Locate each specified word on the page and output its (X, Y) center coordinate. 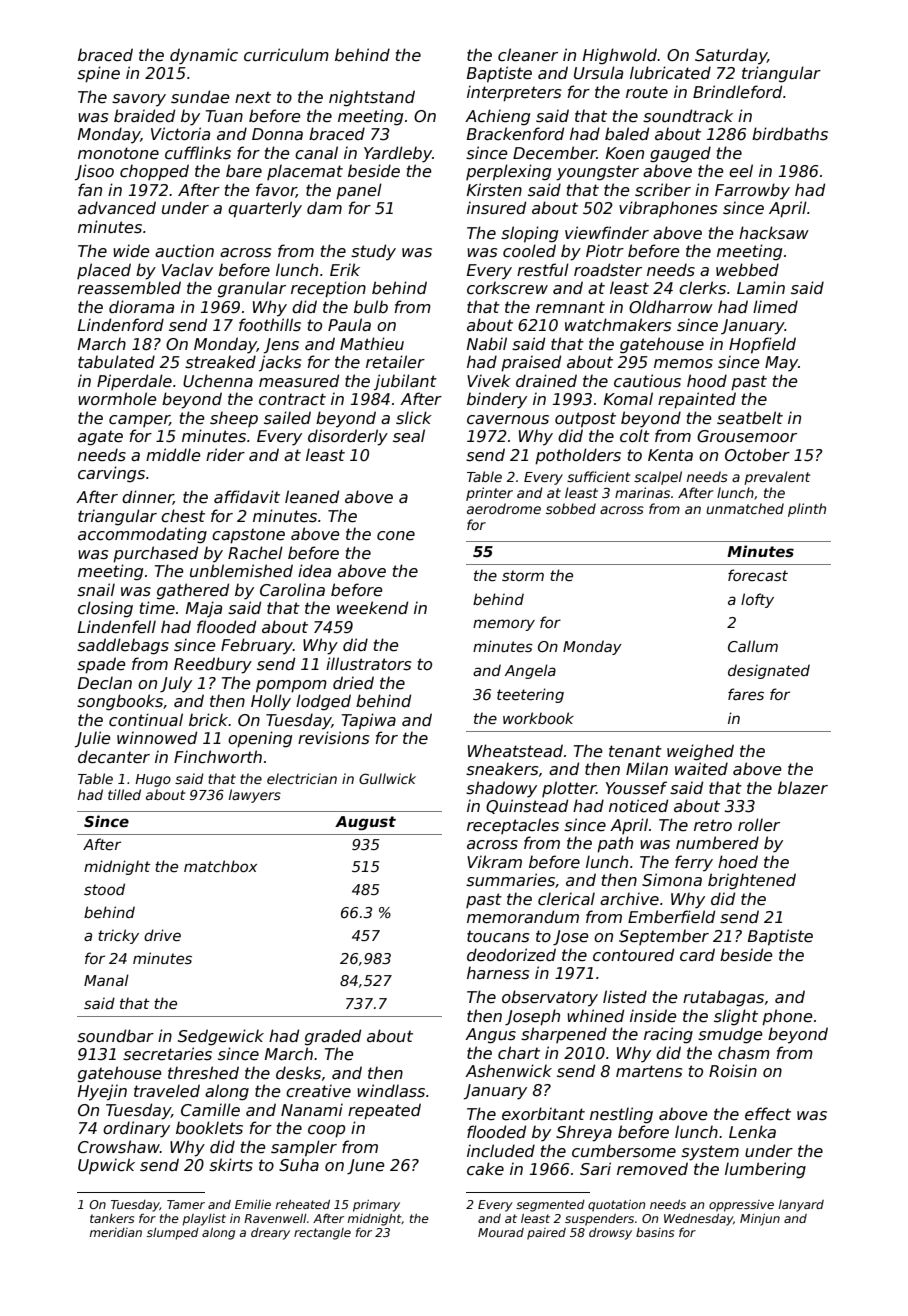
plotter (569, 789)
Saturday (731, 56)
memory (504, 625)
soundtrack (688, 116)
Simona (672, 880)
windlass (391, 1091)
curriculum (286, 55)
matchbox (220, 866)
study (373, 252)
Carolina (292, 589)
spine (98, 74)
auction (184, 251)
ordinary (136, 1129)
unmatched (745, 508)
